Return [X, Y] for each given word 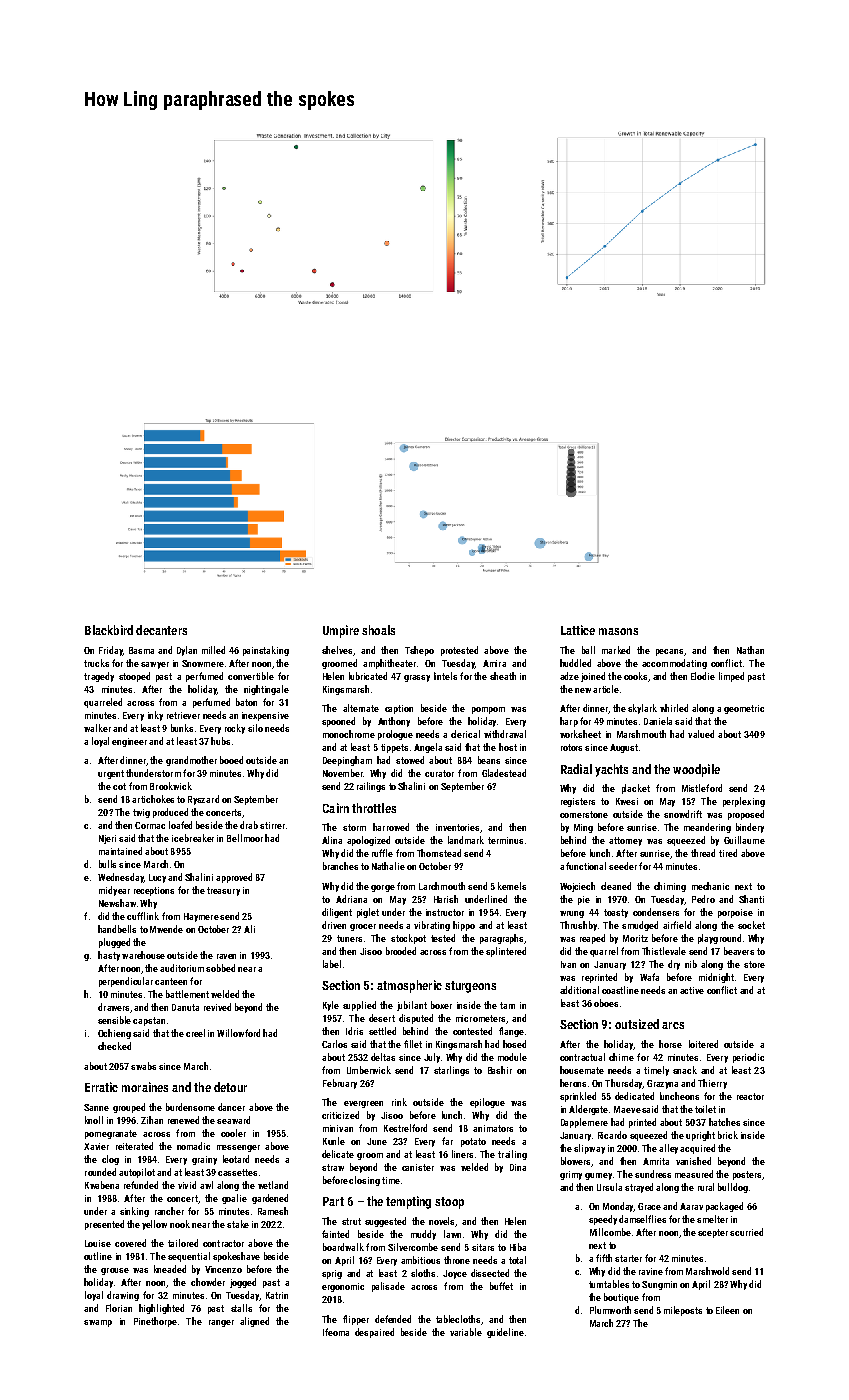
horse [670, 1044]
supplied [359, 1006]
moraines [145, 1087]
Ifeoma [336, 1332]
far [447, 1141]
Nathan [750, 650]
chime [621, 1057]
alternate [361, 708]
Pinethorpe [155, 1322]
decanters [161, 630]
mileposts [683, 1311]
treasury [223, 891]
